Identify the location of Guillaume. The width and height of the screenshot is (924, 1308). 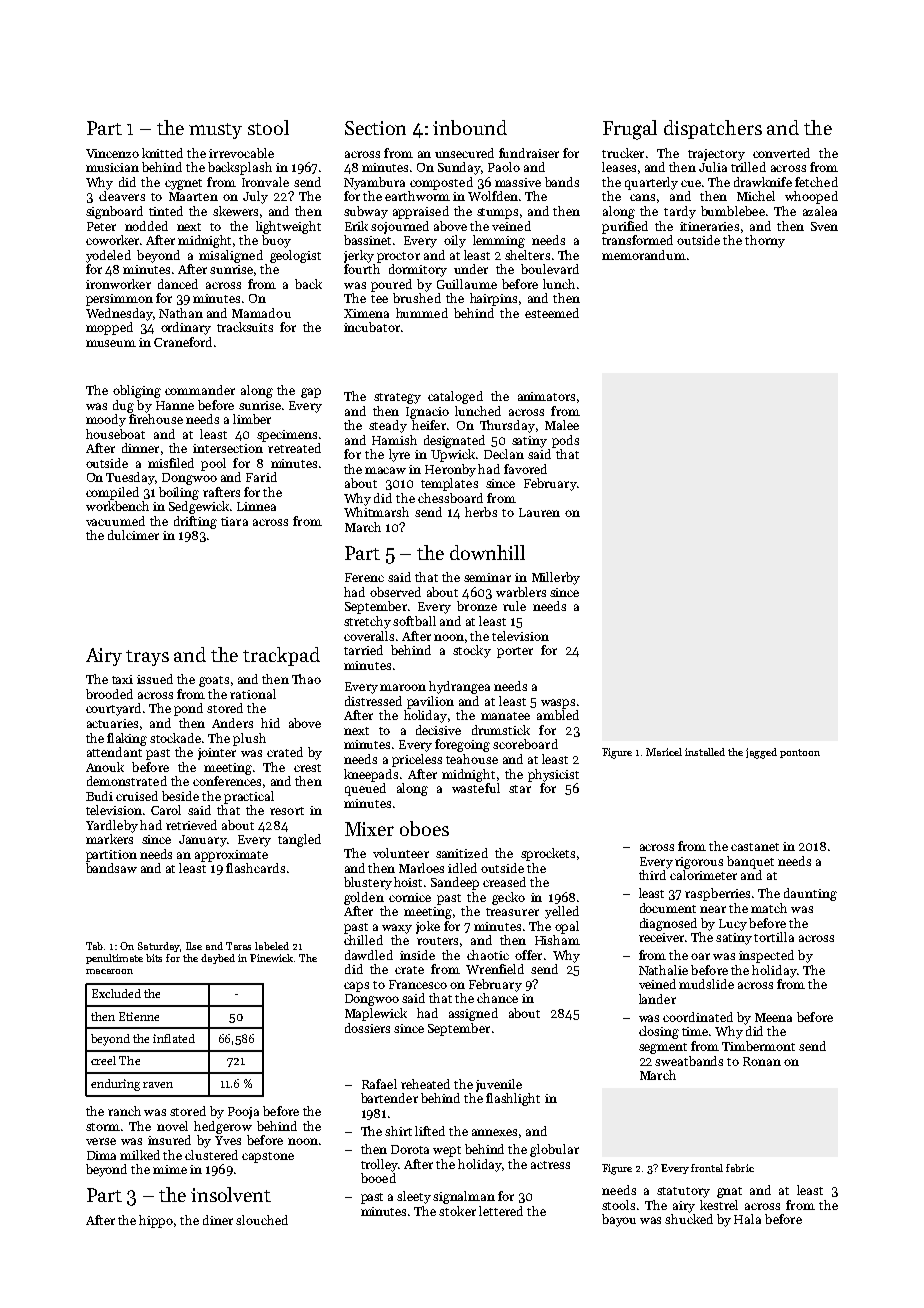
(467, 284).
